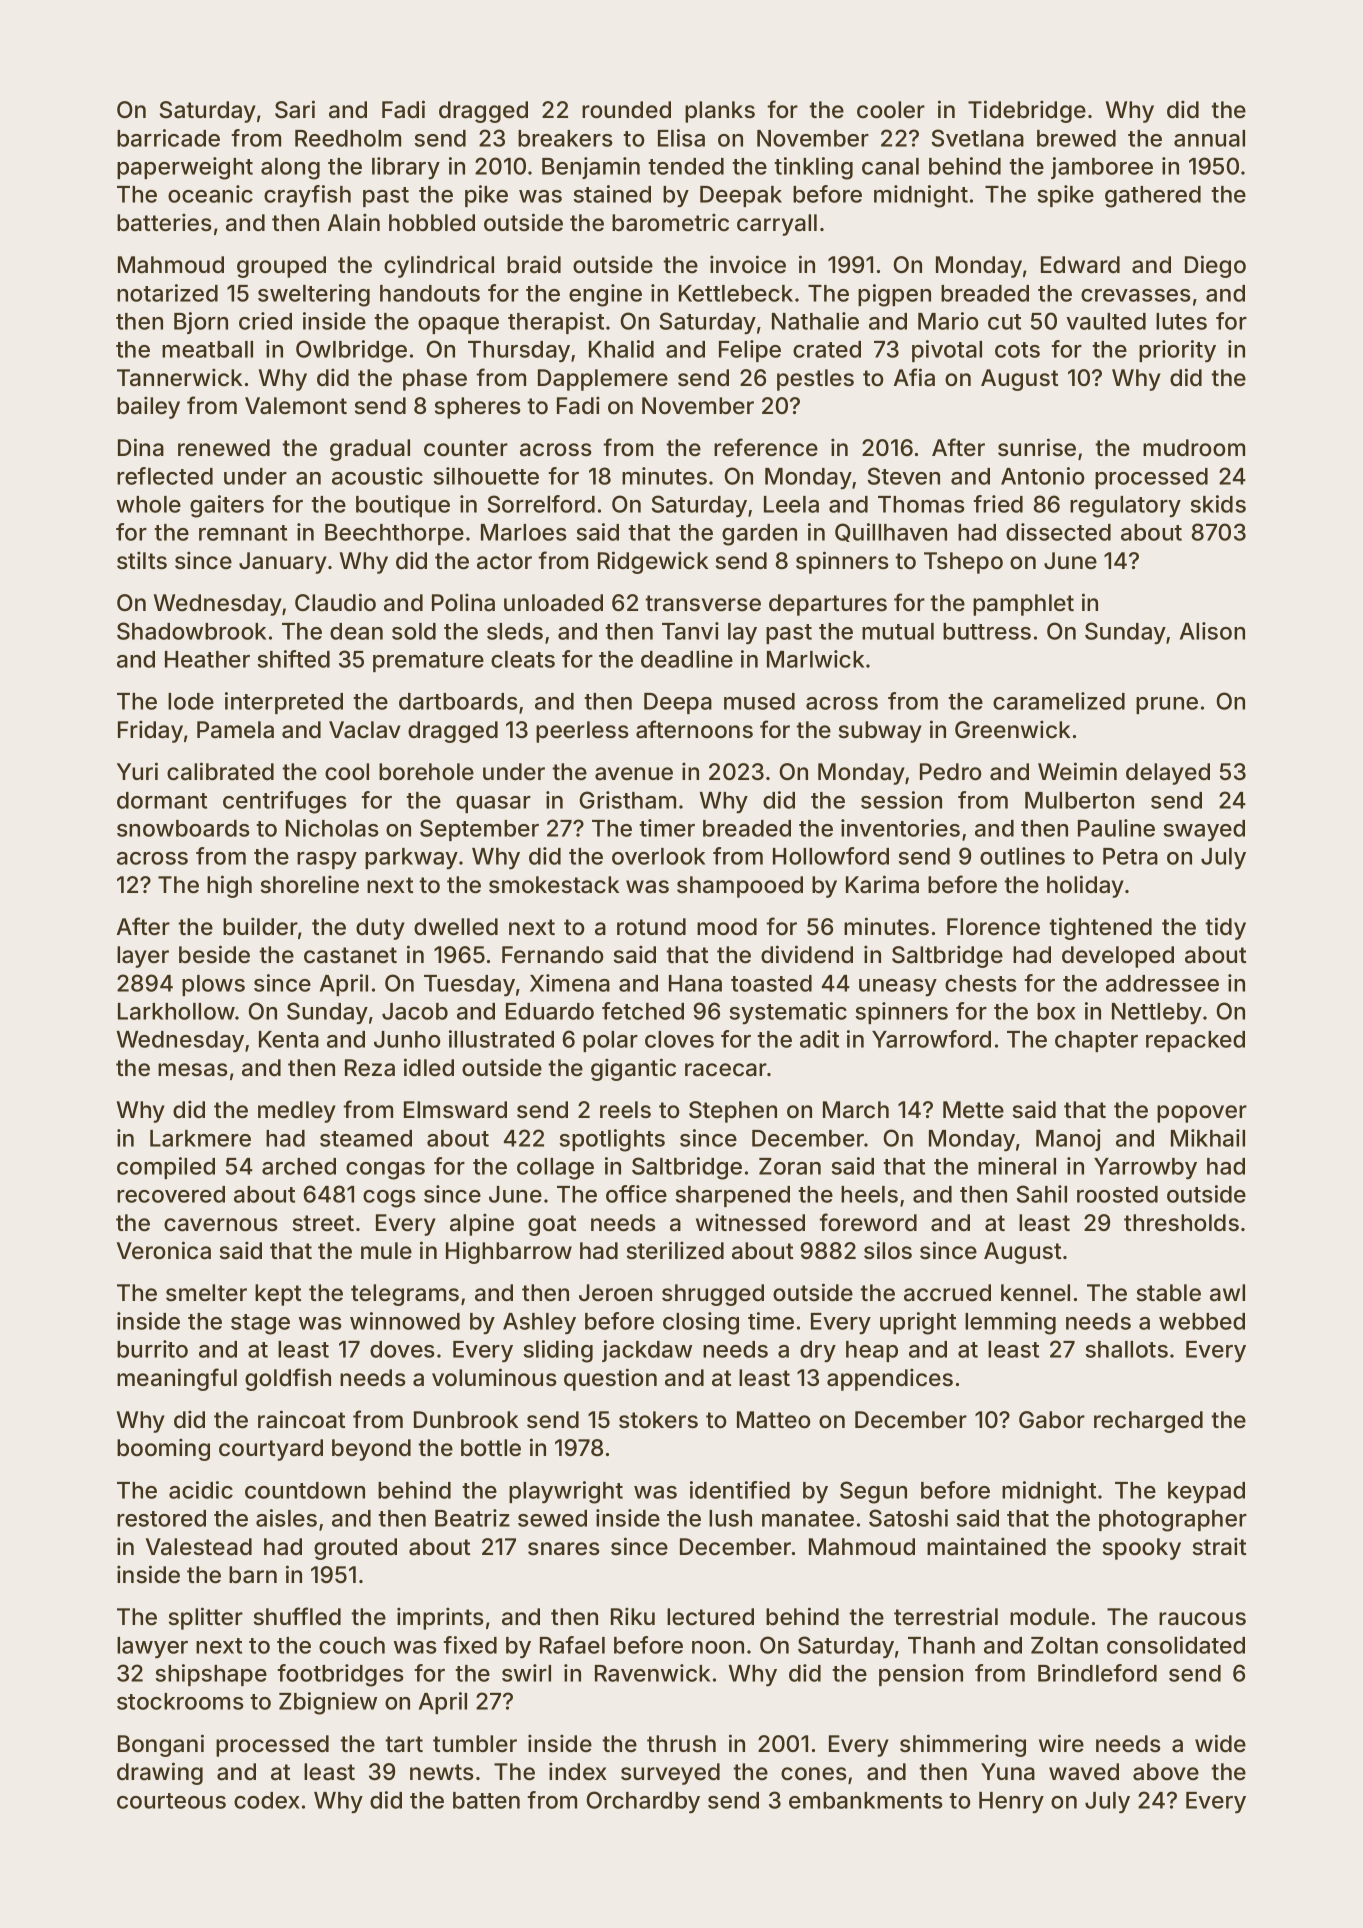 The height and width of the image is (1928, 1363). Describe the element at coordinates (815, 380) in the image. I see `pestles` at that location.
